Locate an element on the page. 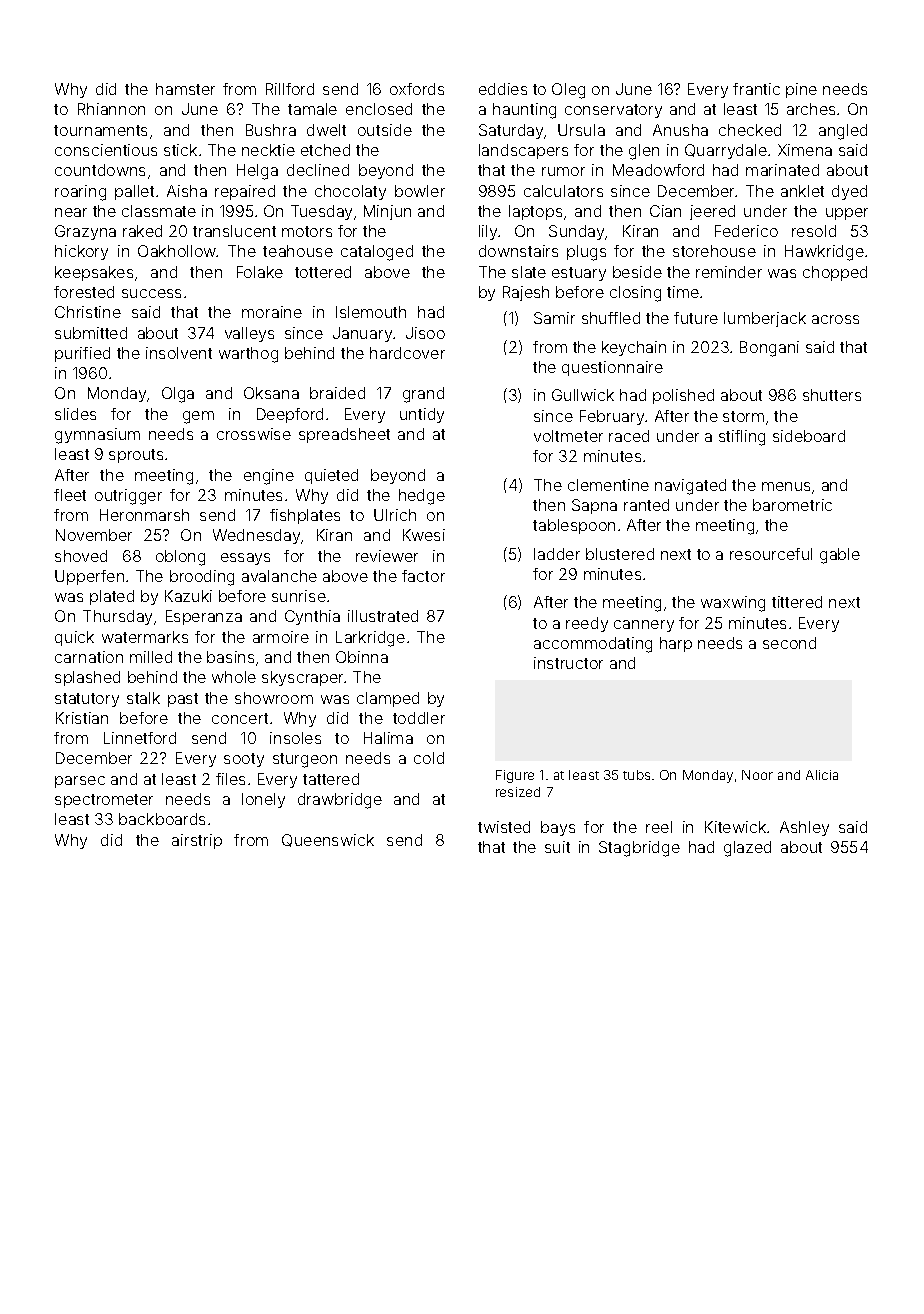  toddler is located at coordinates (419, 718).
